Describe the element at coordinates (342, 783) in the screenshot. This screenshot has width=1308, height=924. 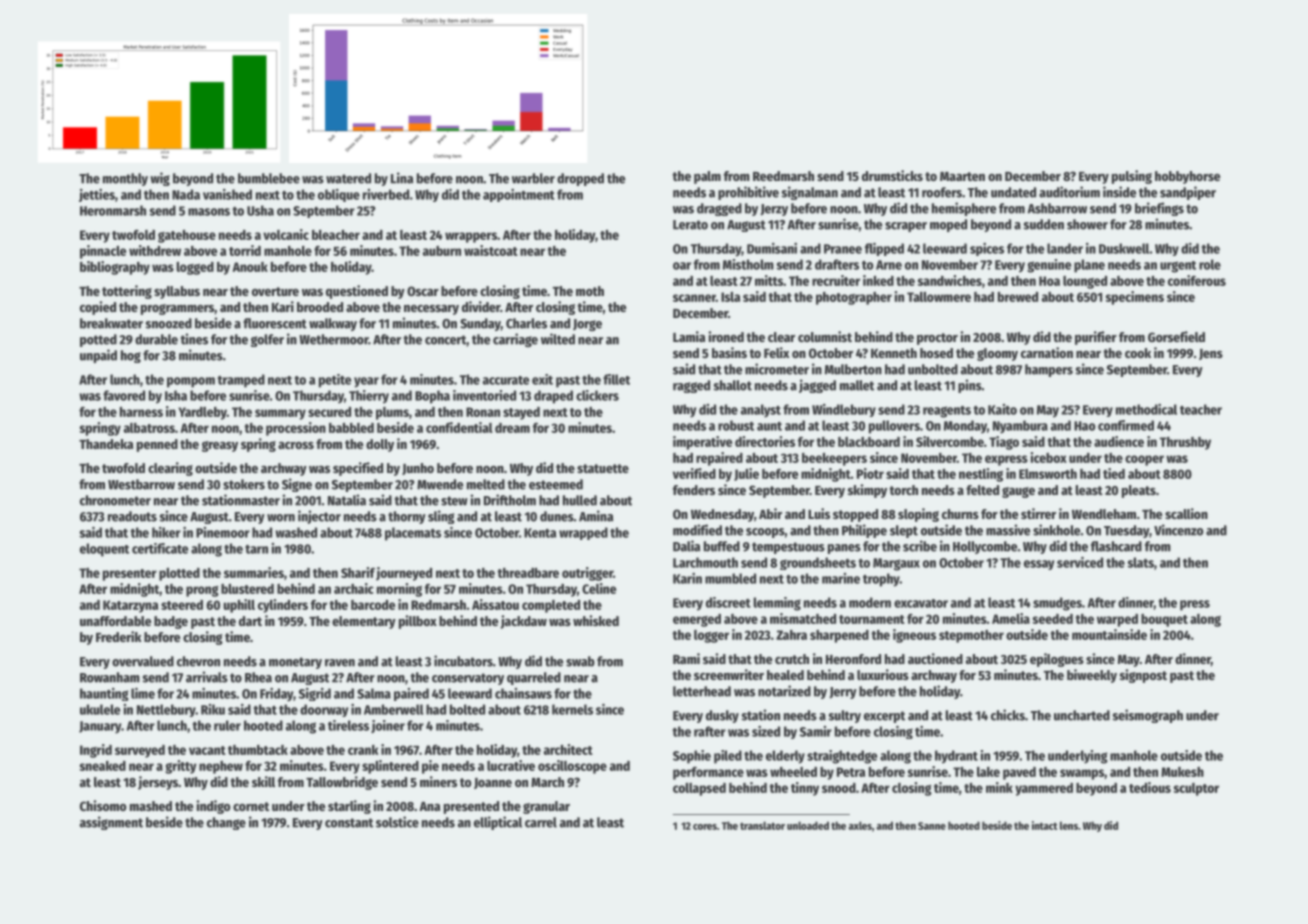
I see `Tallowbridge` at that location.
